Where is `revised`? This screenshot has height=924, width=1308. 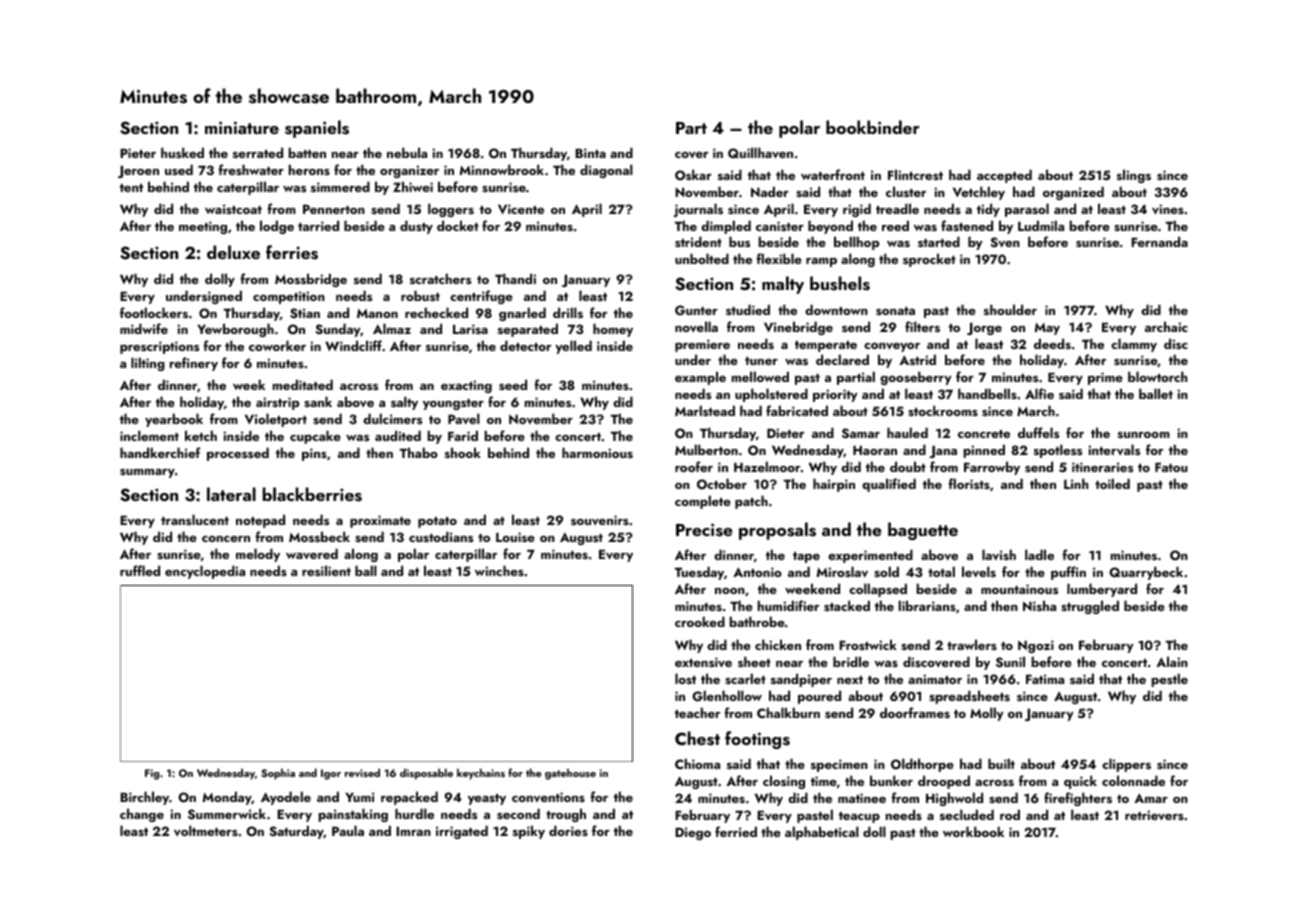
revised is located at coordinates (362, 772).
